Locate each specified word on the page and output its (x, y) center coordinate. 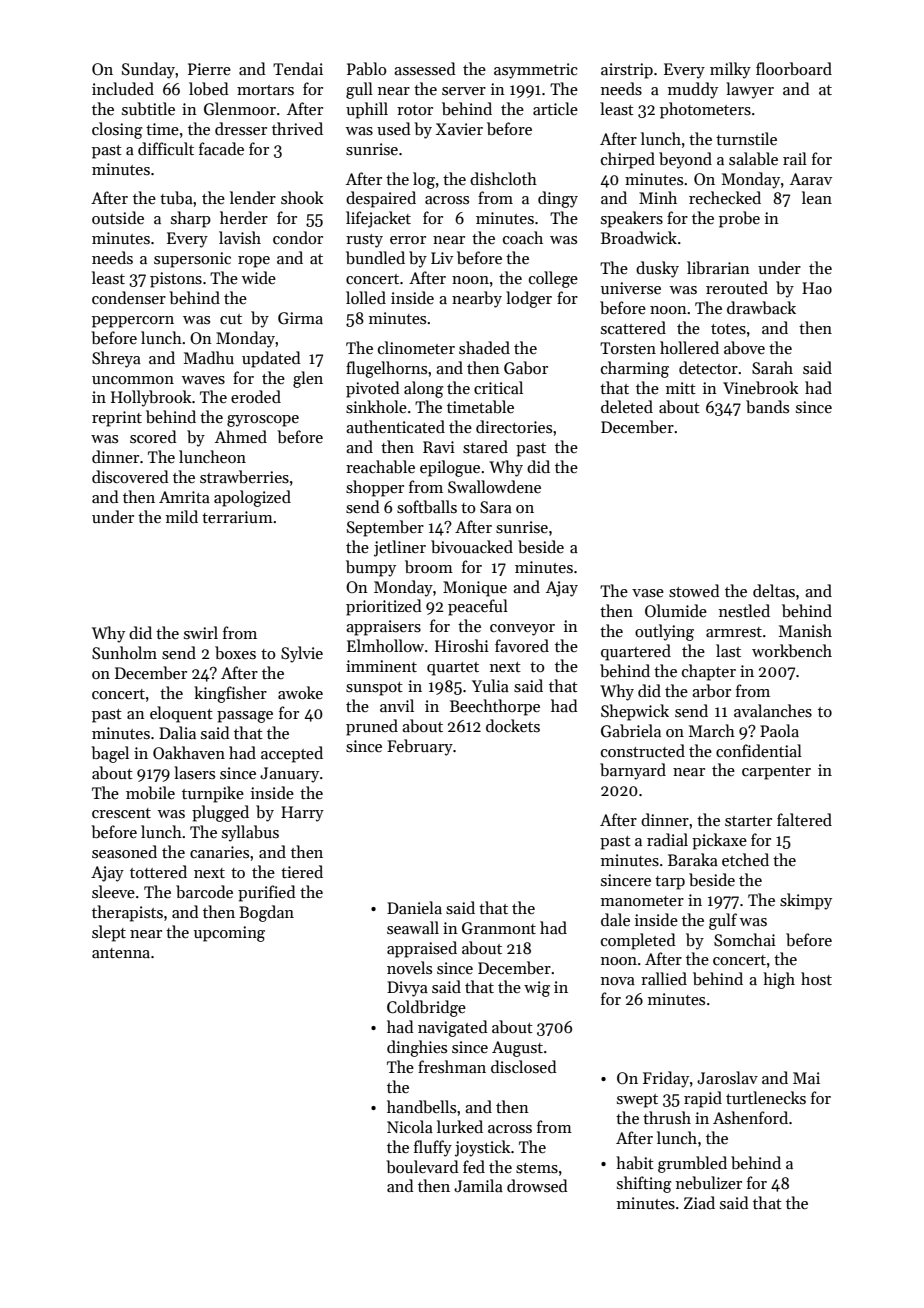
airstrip (627, 71)
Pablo (366, 68)
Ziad (699, 1202)
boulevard (422, 1167)
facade (221, 148)
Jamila (478, 1185)
